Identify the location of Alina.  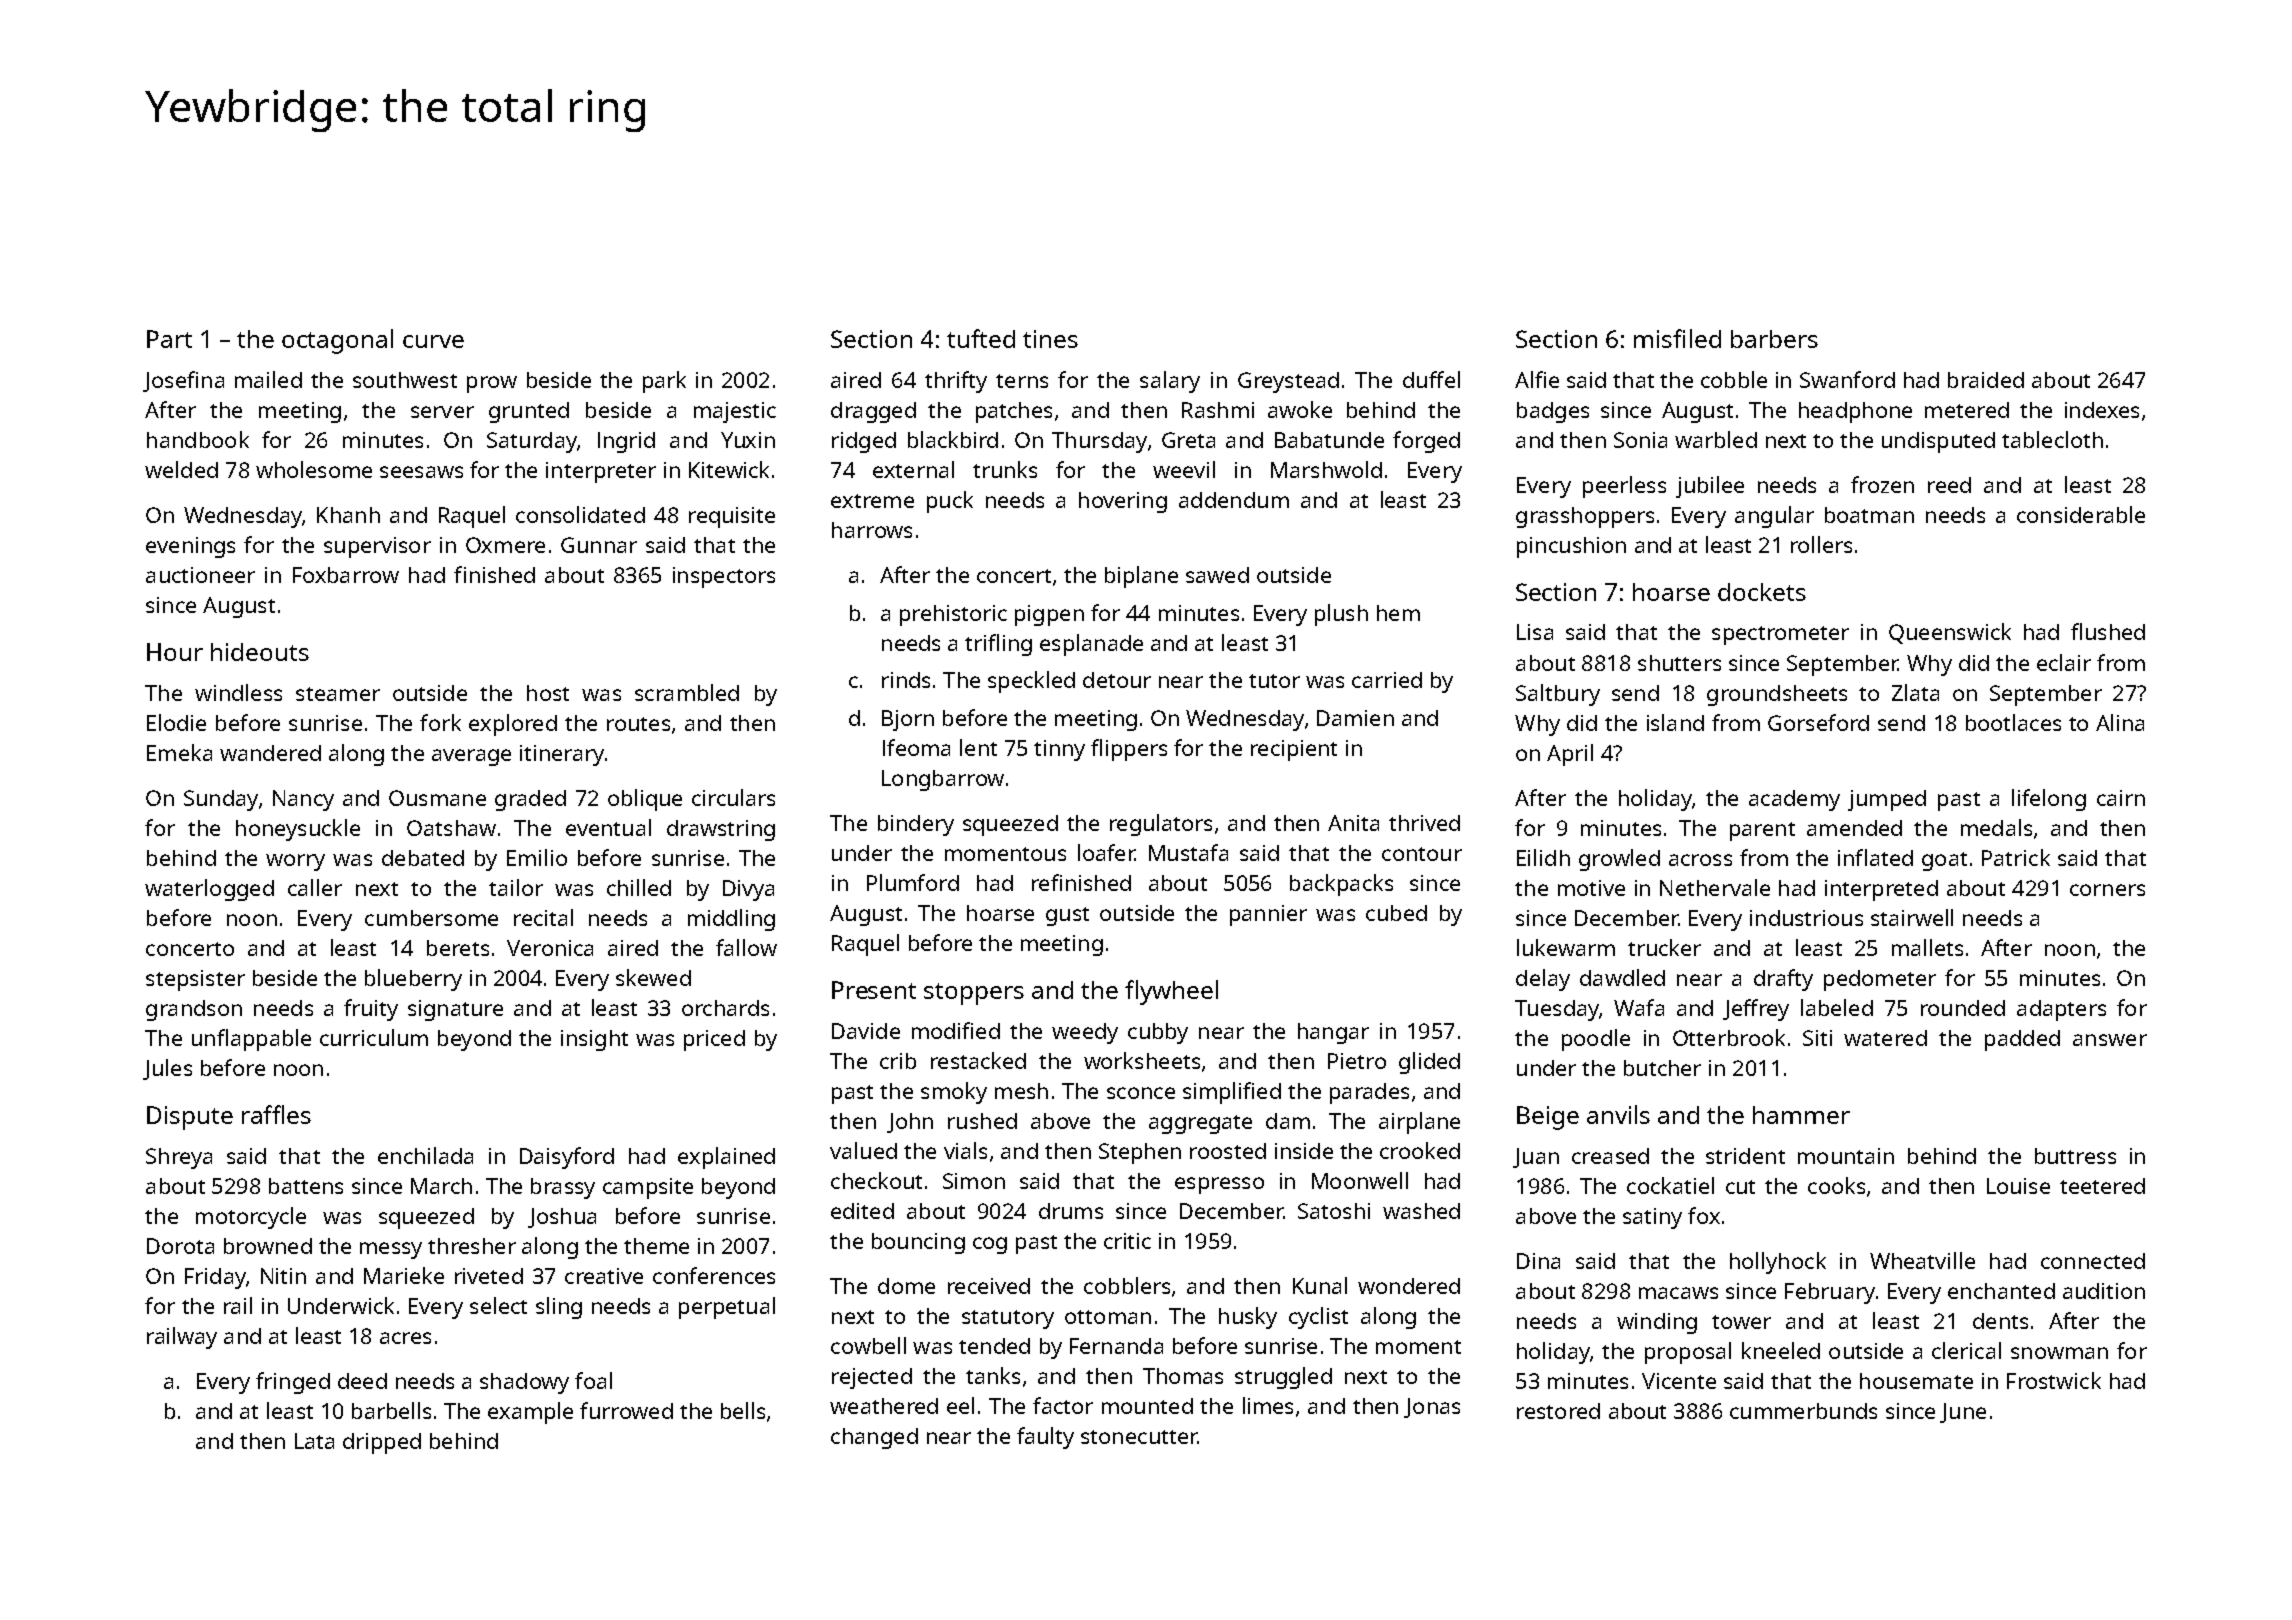
(2120, 722).
